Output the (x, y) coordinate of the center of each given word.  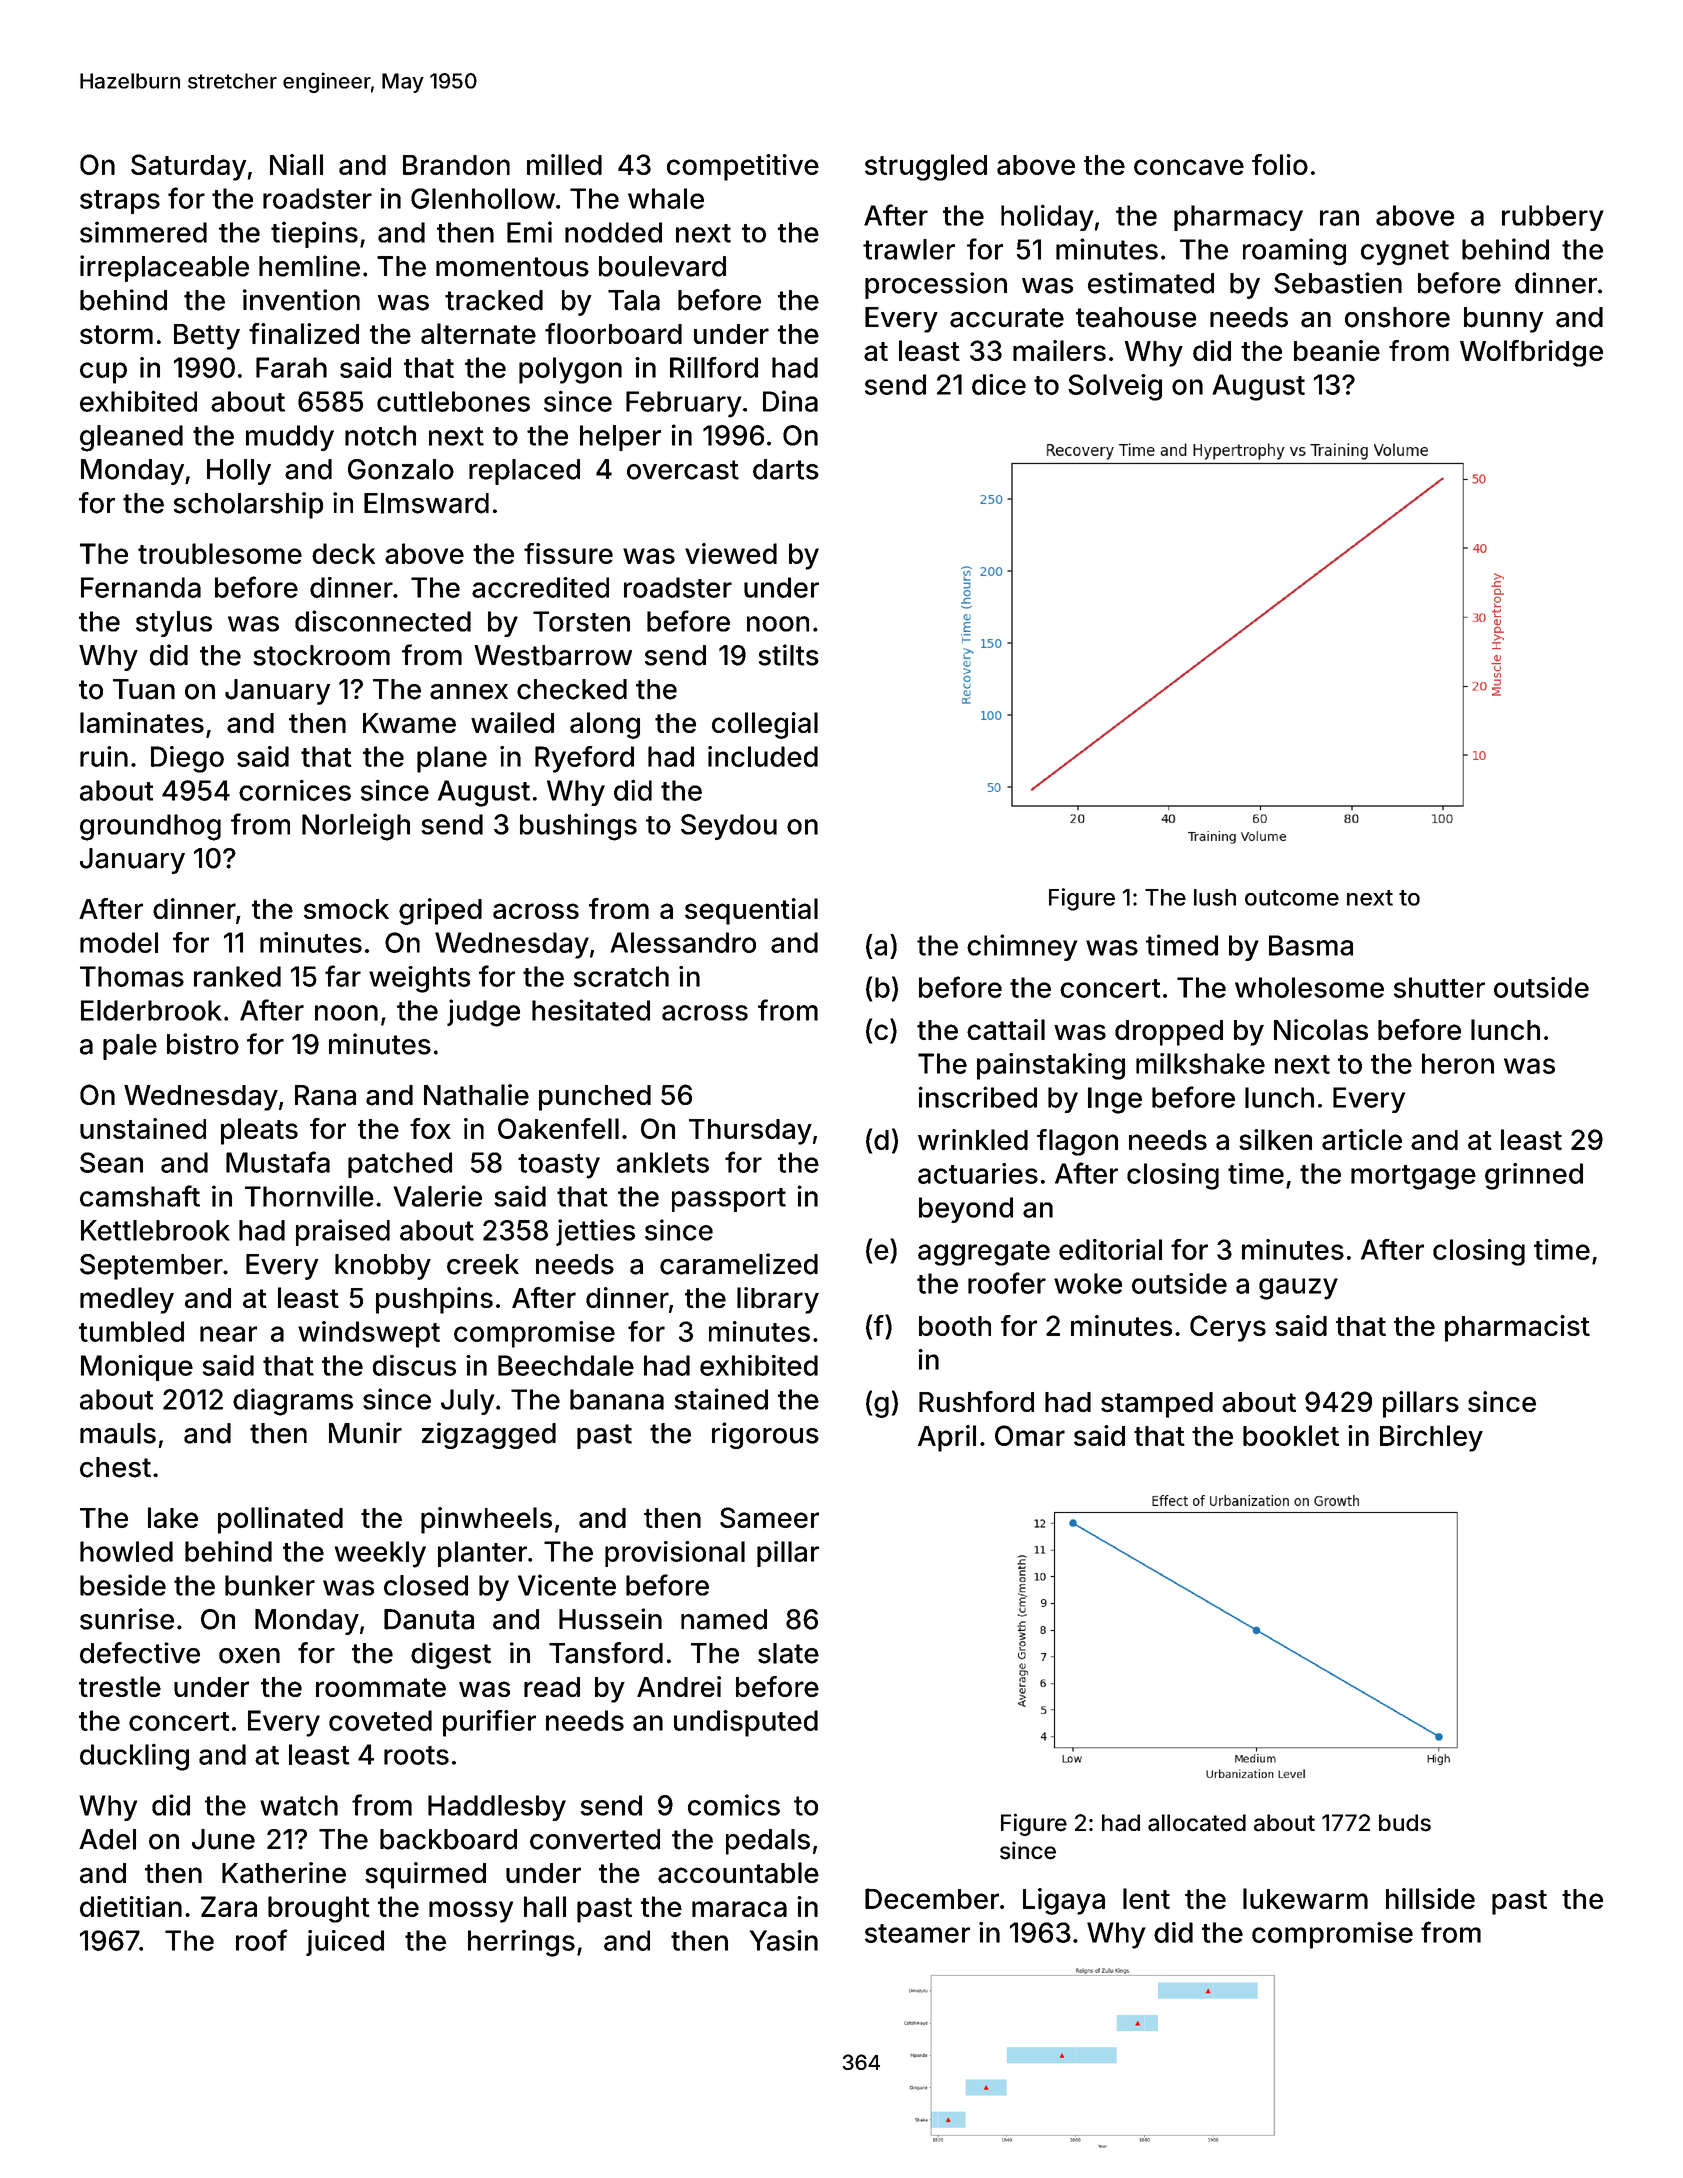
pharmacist (1517, 1328)
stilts (789, 655)
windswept (369, 1334)
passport (729, 1200)
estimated (1151, 283)
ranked (237, 976)
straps (120, 202)
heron (1458, 1063)
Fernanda (141, 587)
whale (666, 198)
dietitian (131, 1906)
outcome (1292, 898)
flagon (1077, 1142)
